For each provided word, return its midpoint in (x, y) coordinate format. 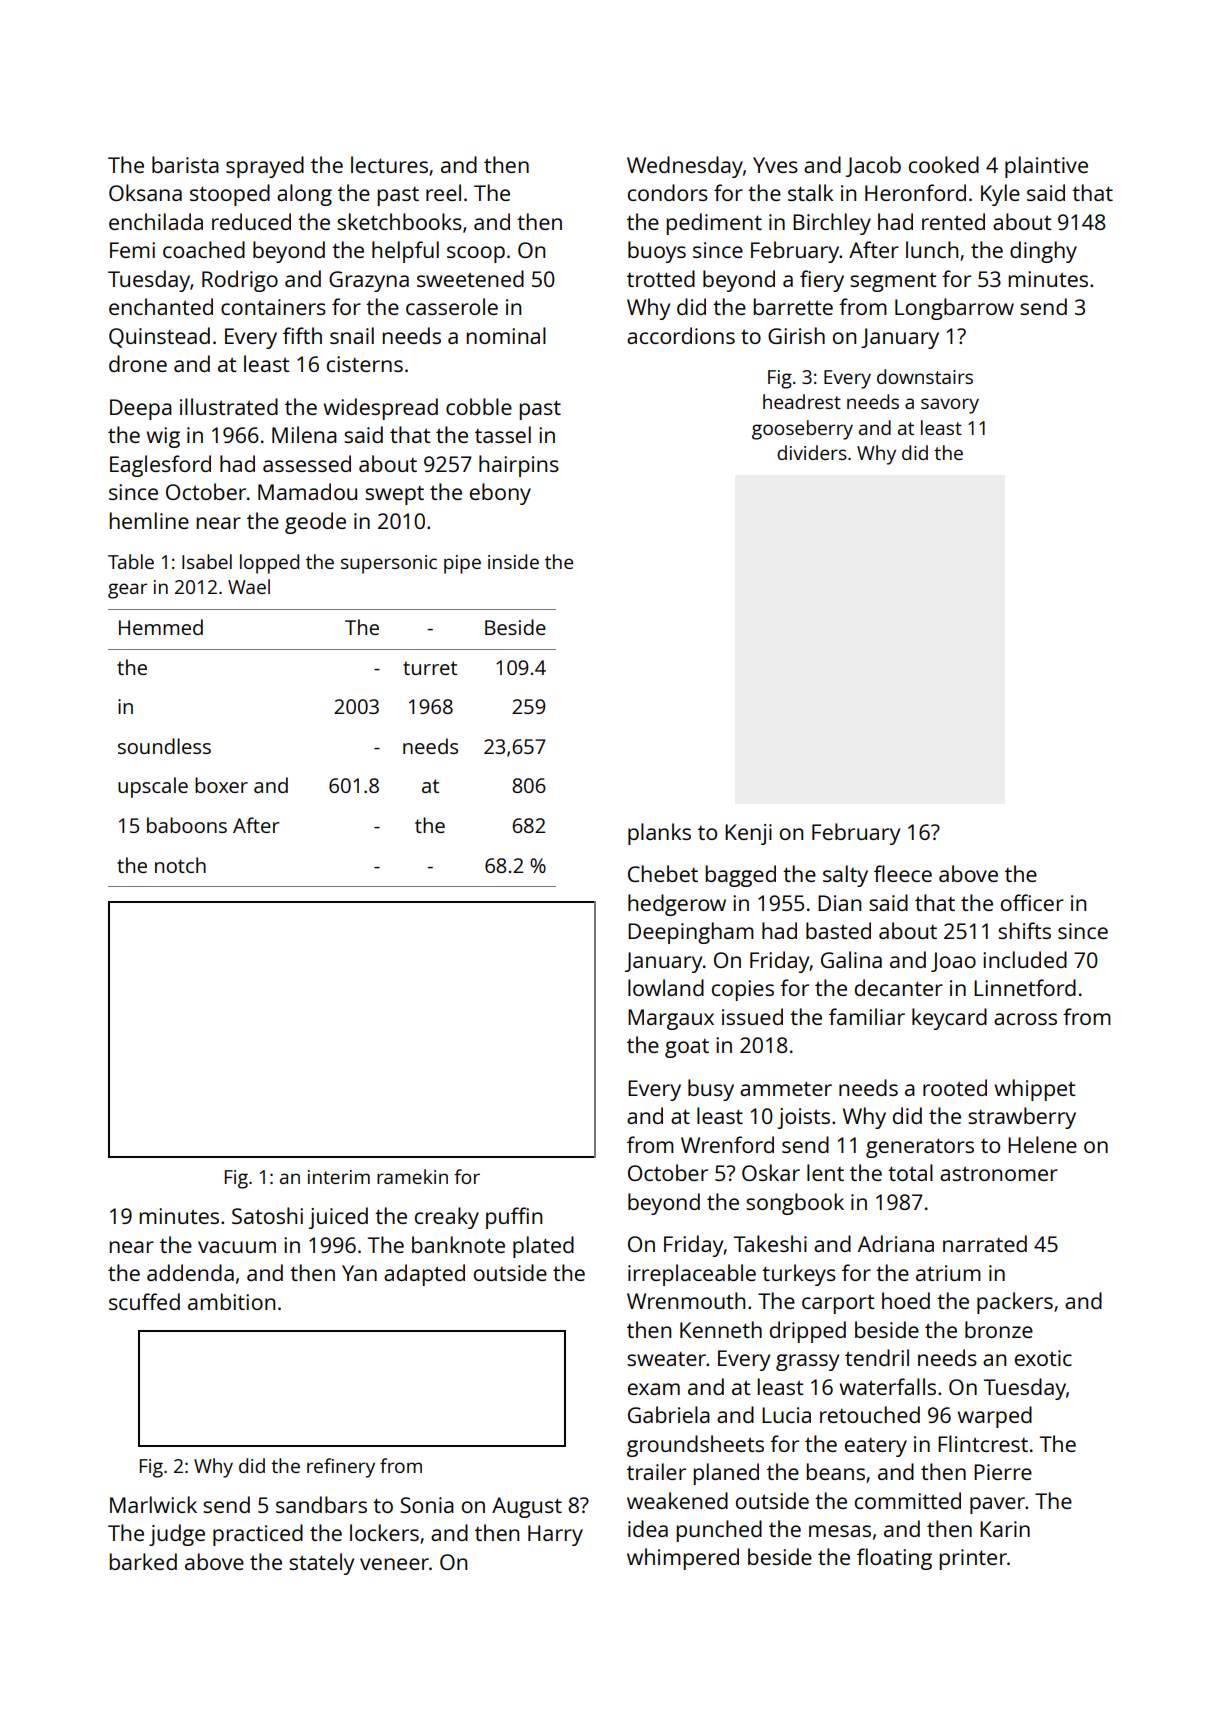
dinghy (1043, 252)
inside (513, 561)
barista (185, 164)
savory (950, 406)
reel (443, 192)
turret (430, 668)
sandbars (321, 1504)
